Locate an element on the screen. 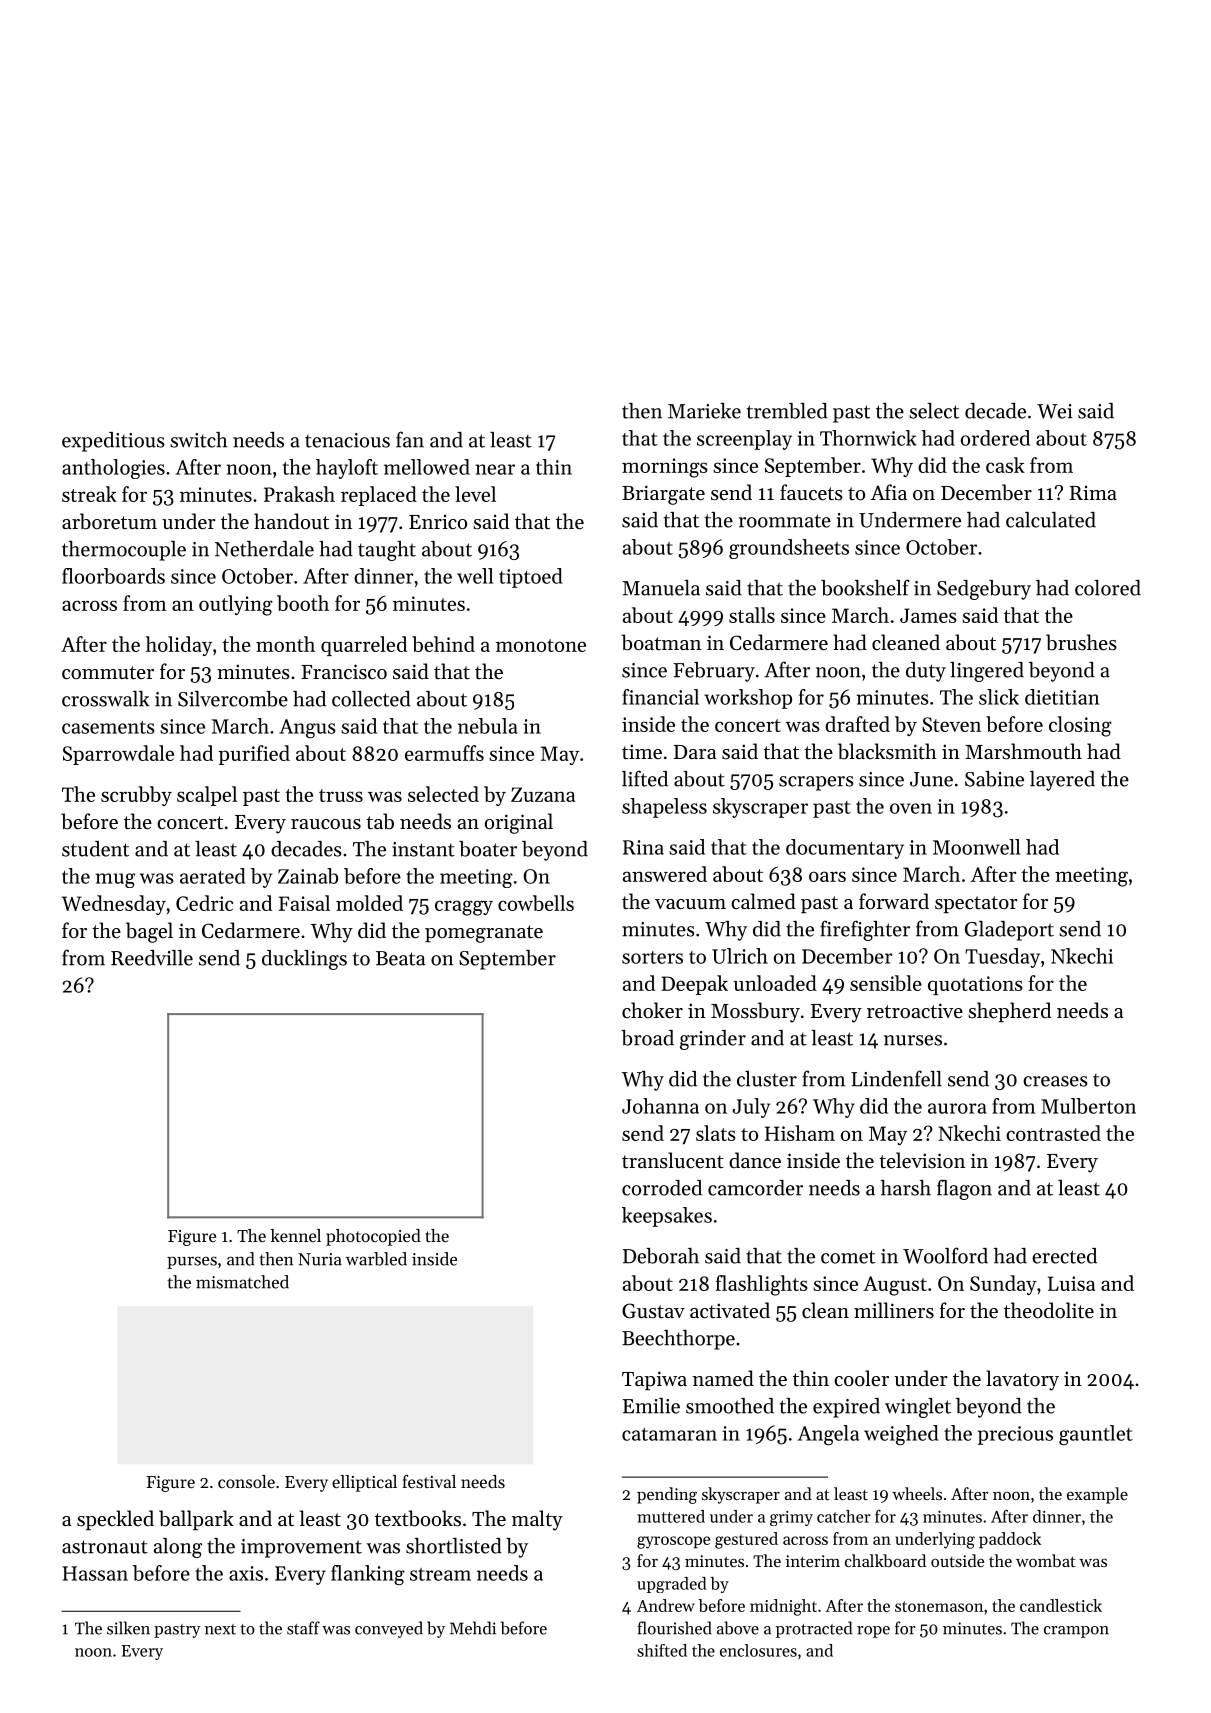 The image size is (1211, 1713). Sabine is located at coordinates (994, 779).
